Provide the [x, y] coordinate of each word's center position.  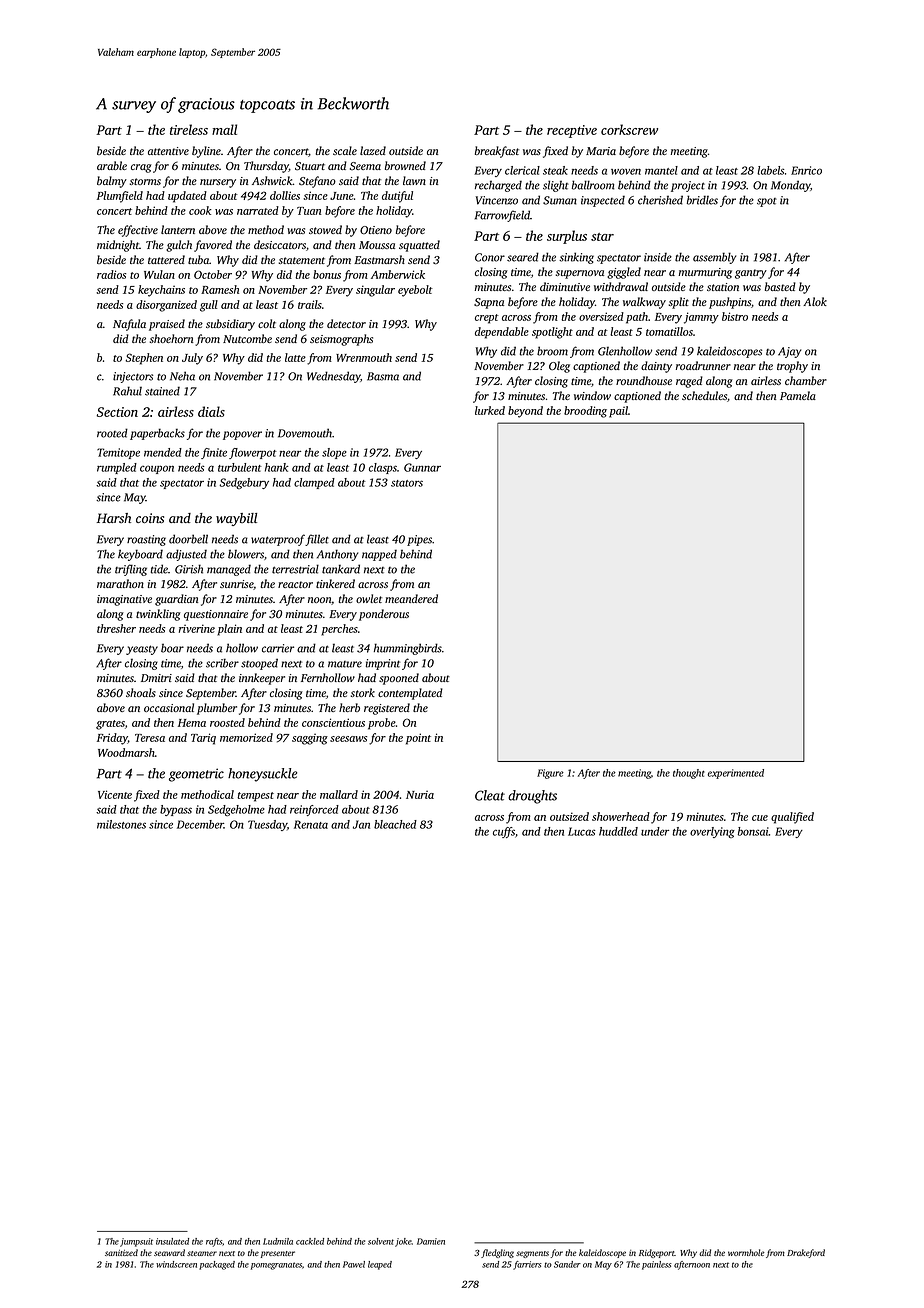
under [655, 831]
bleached [395, 824]
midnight [118, 246]
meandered [411, 598]
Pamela [798, 395]
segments [532, 1254]
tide [159, 569]
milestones [121, 824]
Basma [383, 376]
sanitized [121, 1252]
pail [618, 412]
